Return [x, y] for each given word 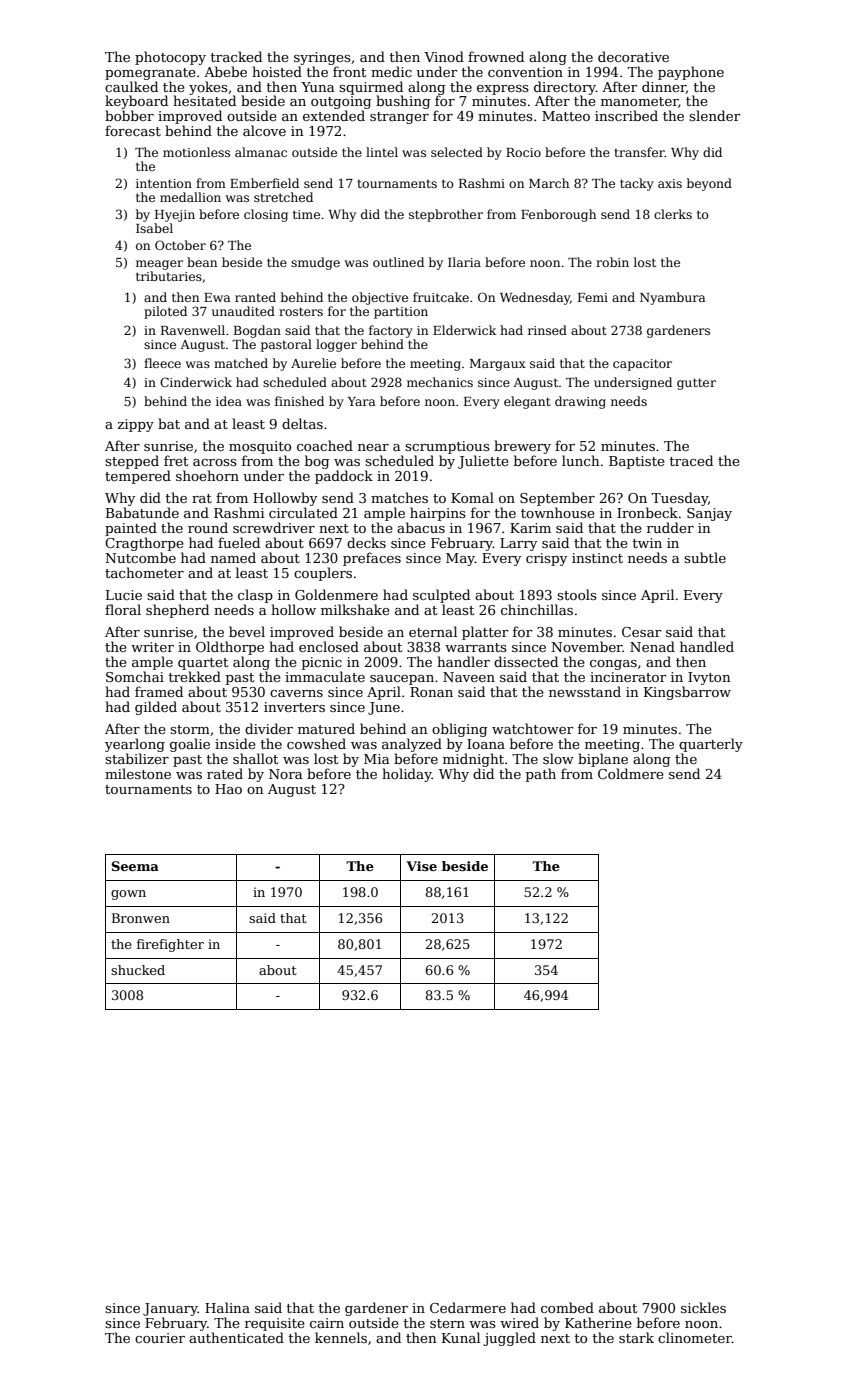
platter [485, 633]
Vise [421, 866]
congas [613, 665]
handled [707, 646]
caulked [131, 86]
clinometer [695, 1337]
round [208, 527]
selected [457, 152]
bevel [247, 631]
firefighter [170, 945]
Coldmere [631, 773]
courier [160, 1338]
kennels [341, 1337]
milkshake [355, 609]
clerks [673, 214]
